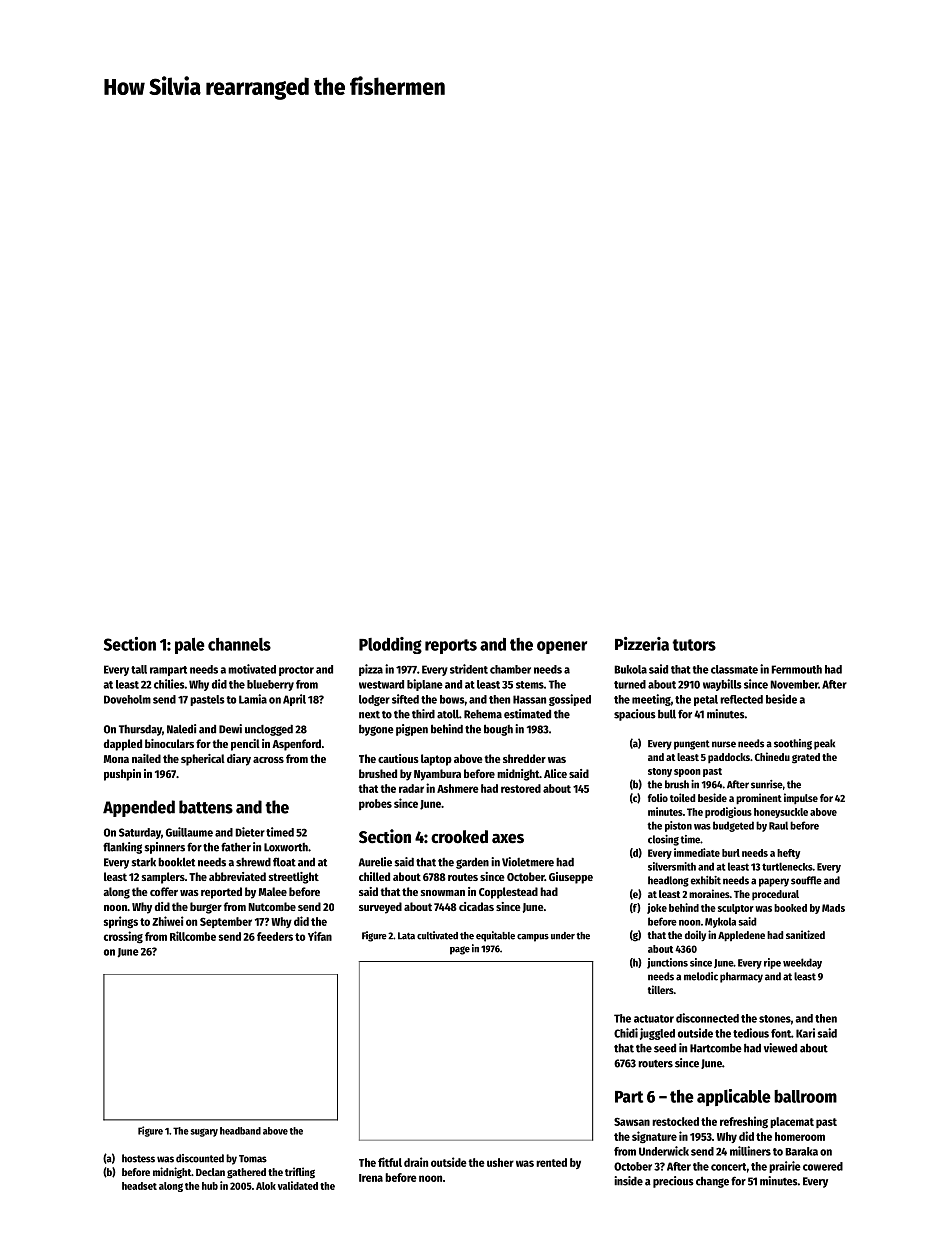 This screenshot has height=1233, width=952. What do you see at coordinates (239, 644) in the screenshot?
I see `channels` at bounding box center [239, 644].
